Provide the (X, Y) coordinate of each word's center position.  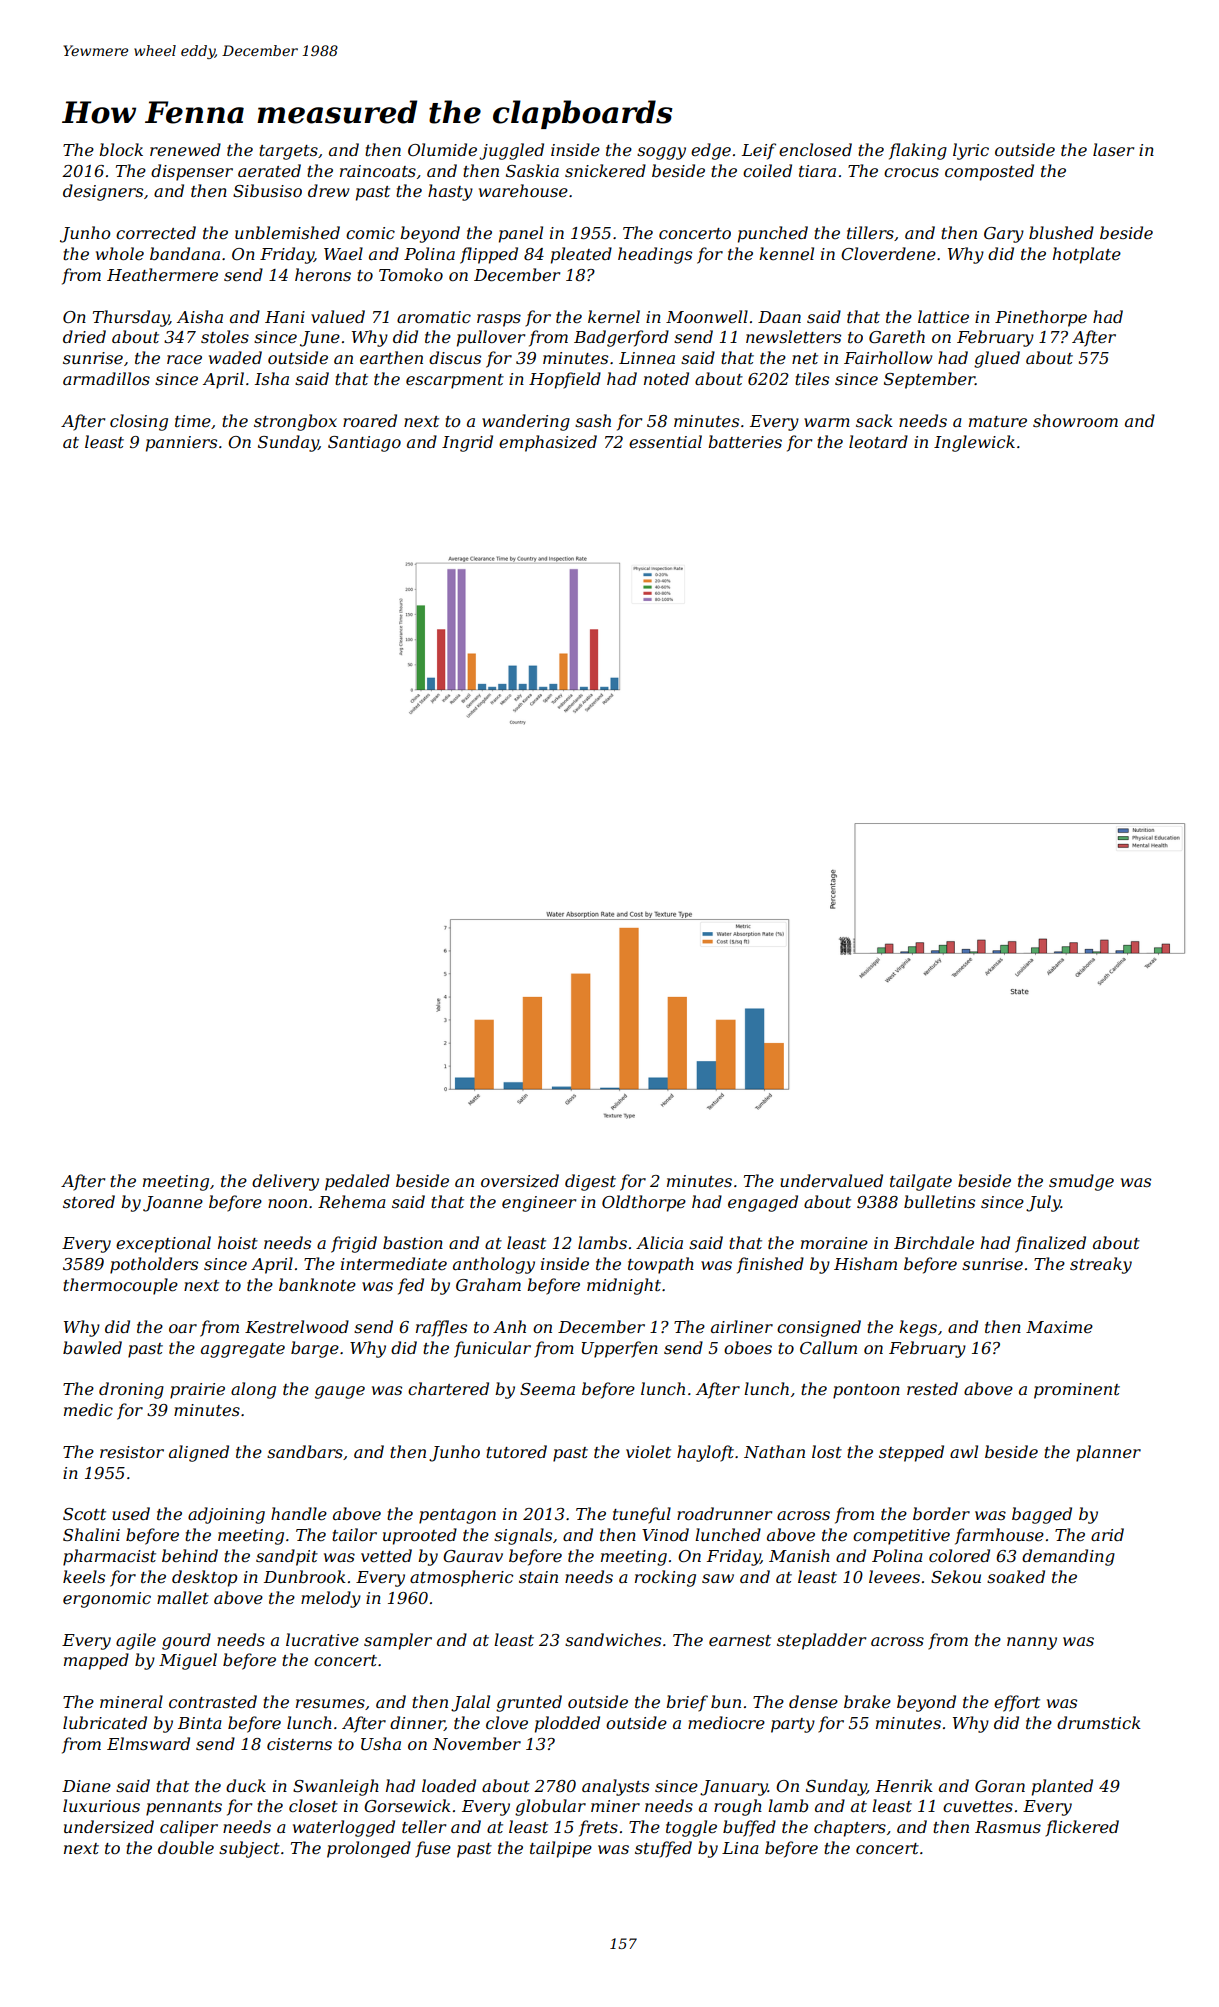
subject (249, 1849)
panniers (181, 444)
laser (1113, 149)
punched (773, 234)
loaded (449, 1785)
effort (1017, 1703)
